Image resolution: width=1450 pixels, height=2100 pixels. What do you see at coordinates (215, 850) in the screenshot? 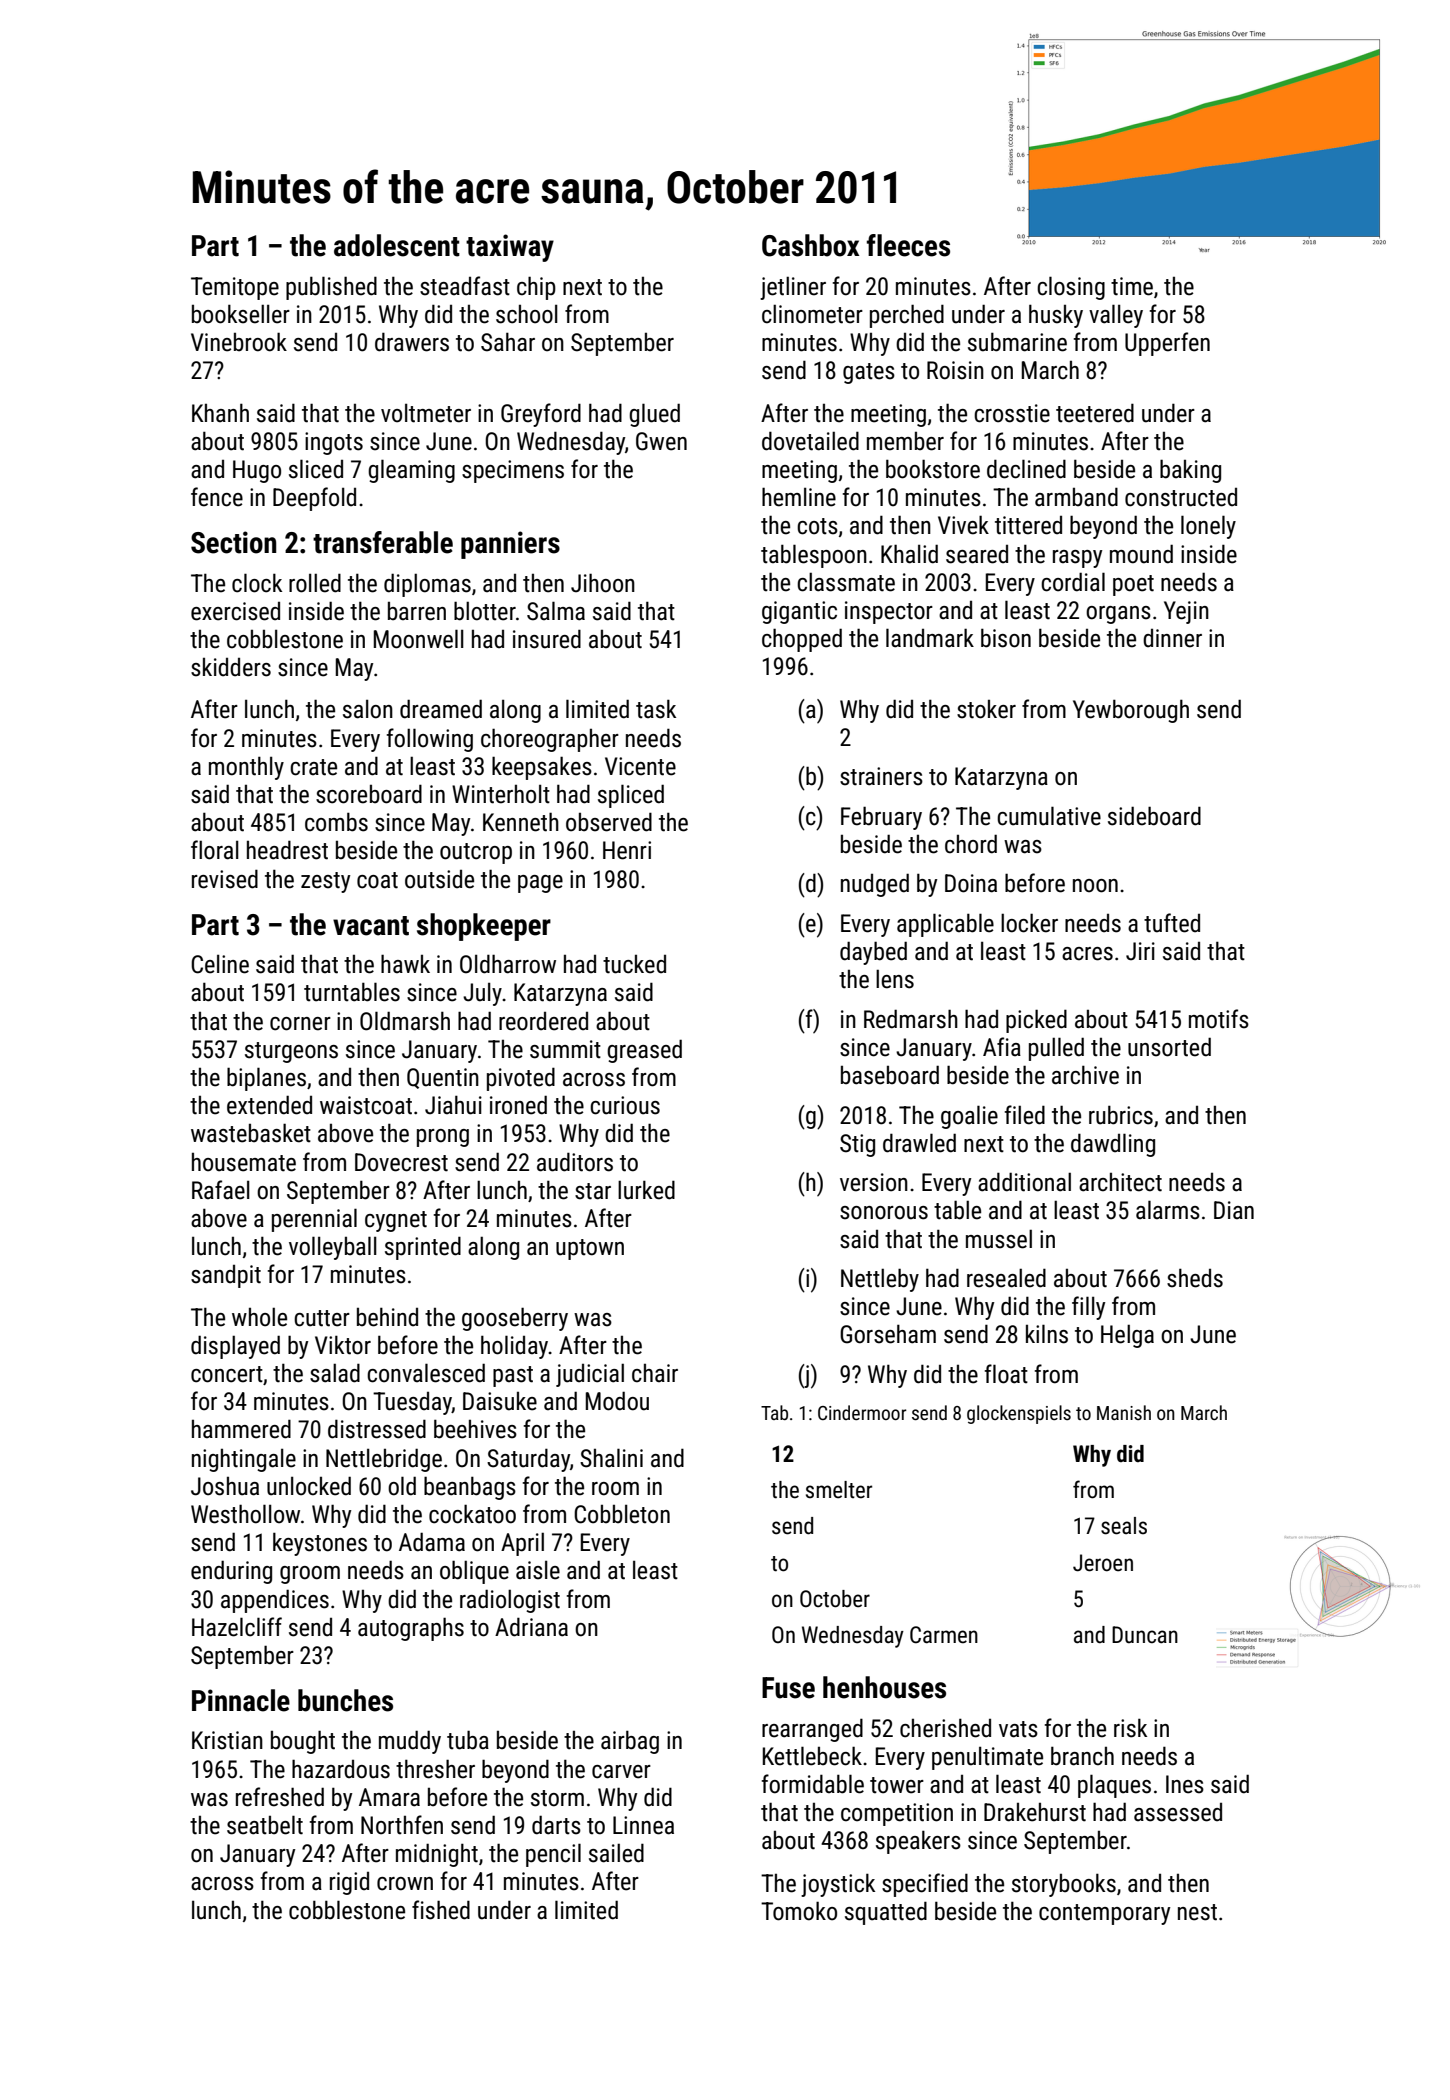
I see `floral` at bounding box center [215, 850].
